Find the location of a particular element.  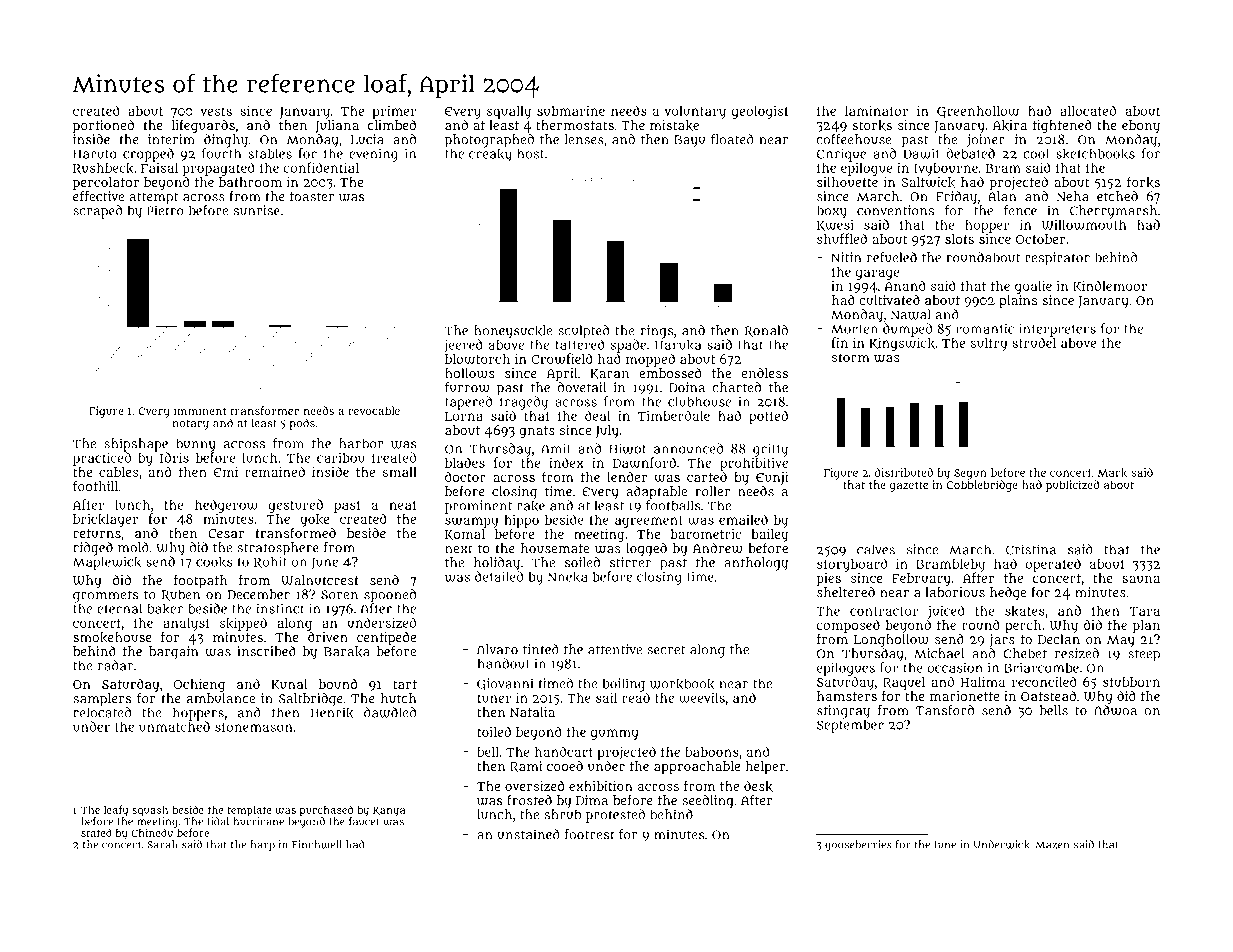

rings is located at coordinates (657, 332).
